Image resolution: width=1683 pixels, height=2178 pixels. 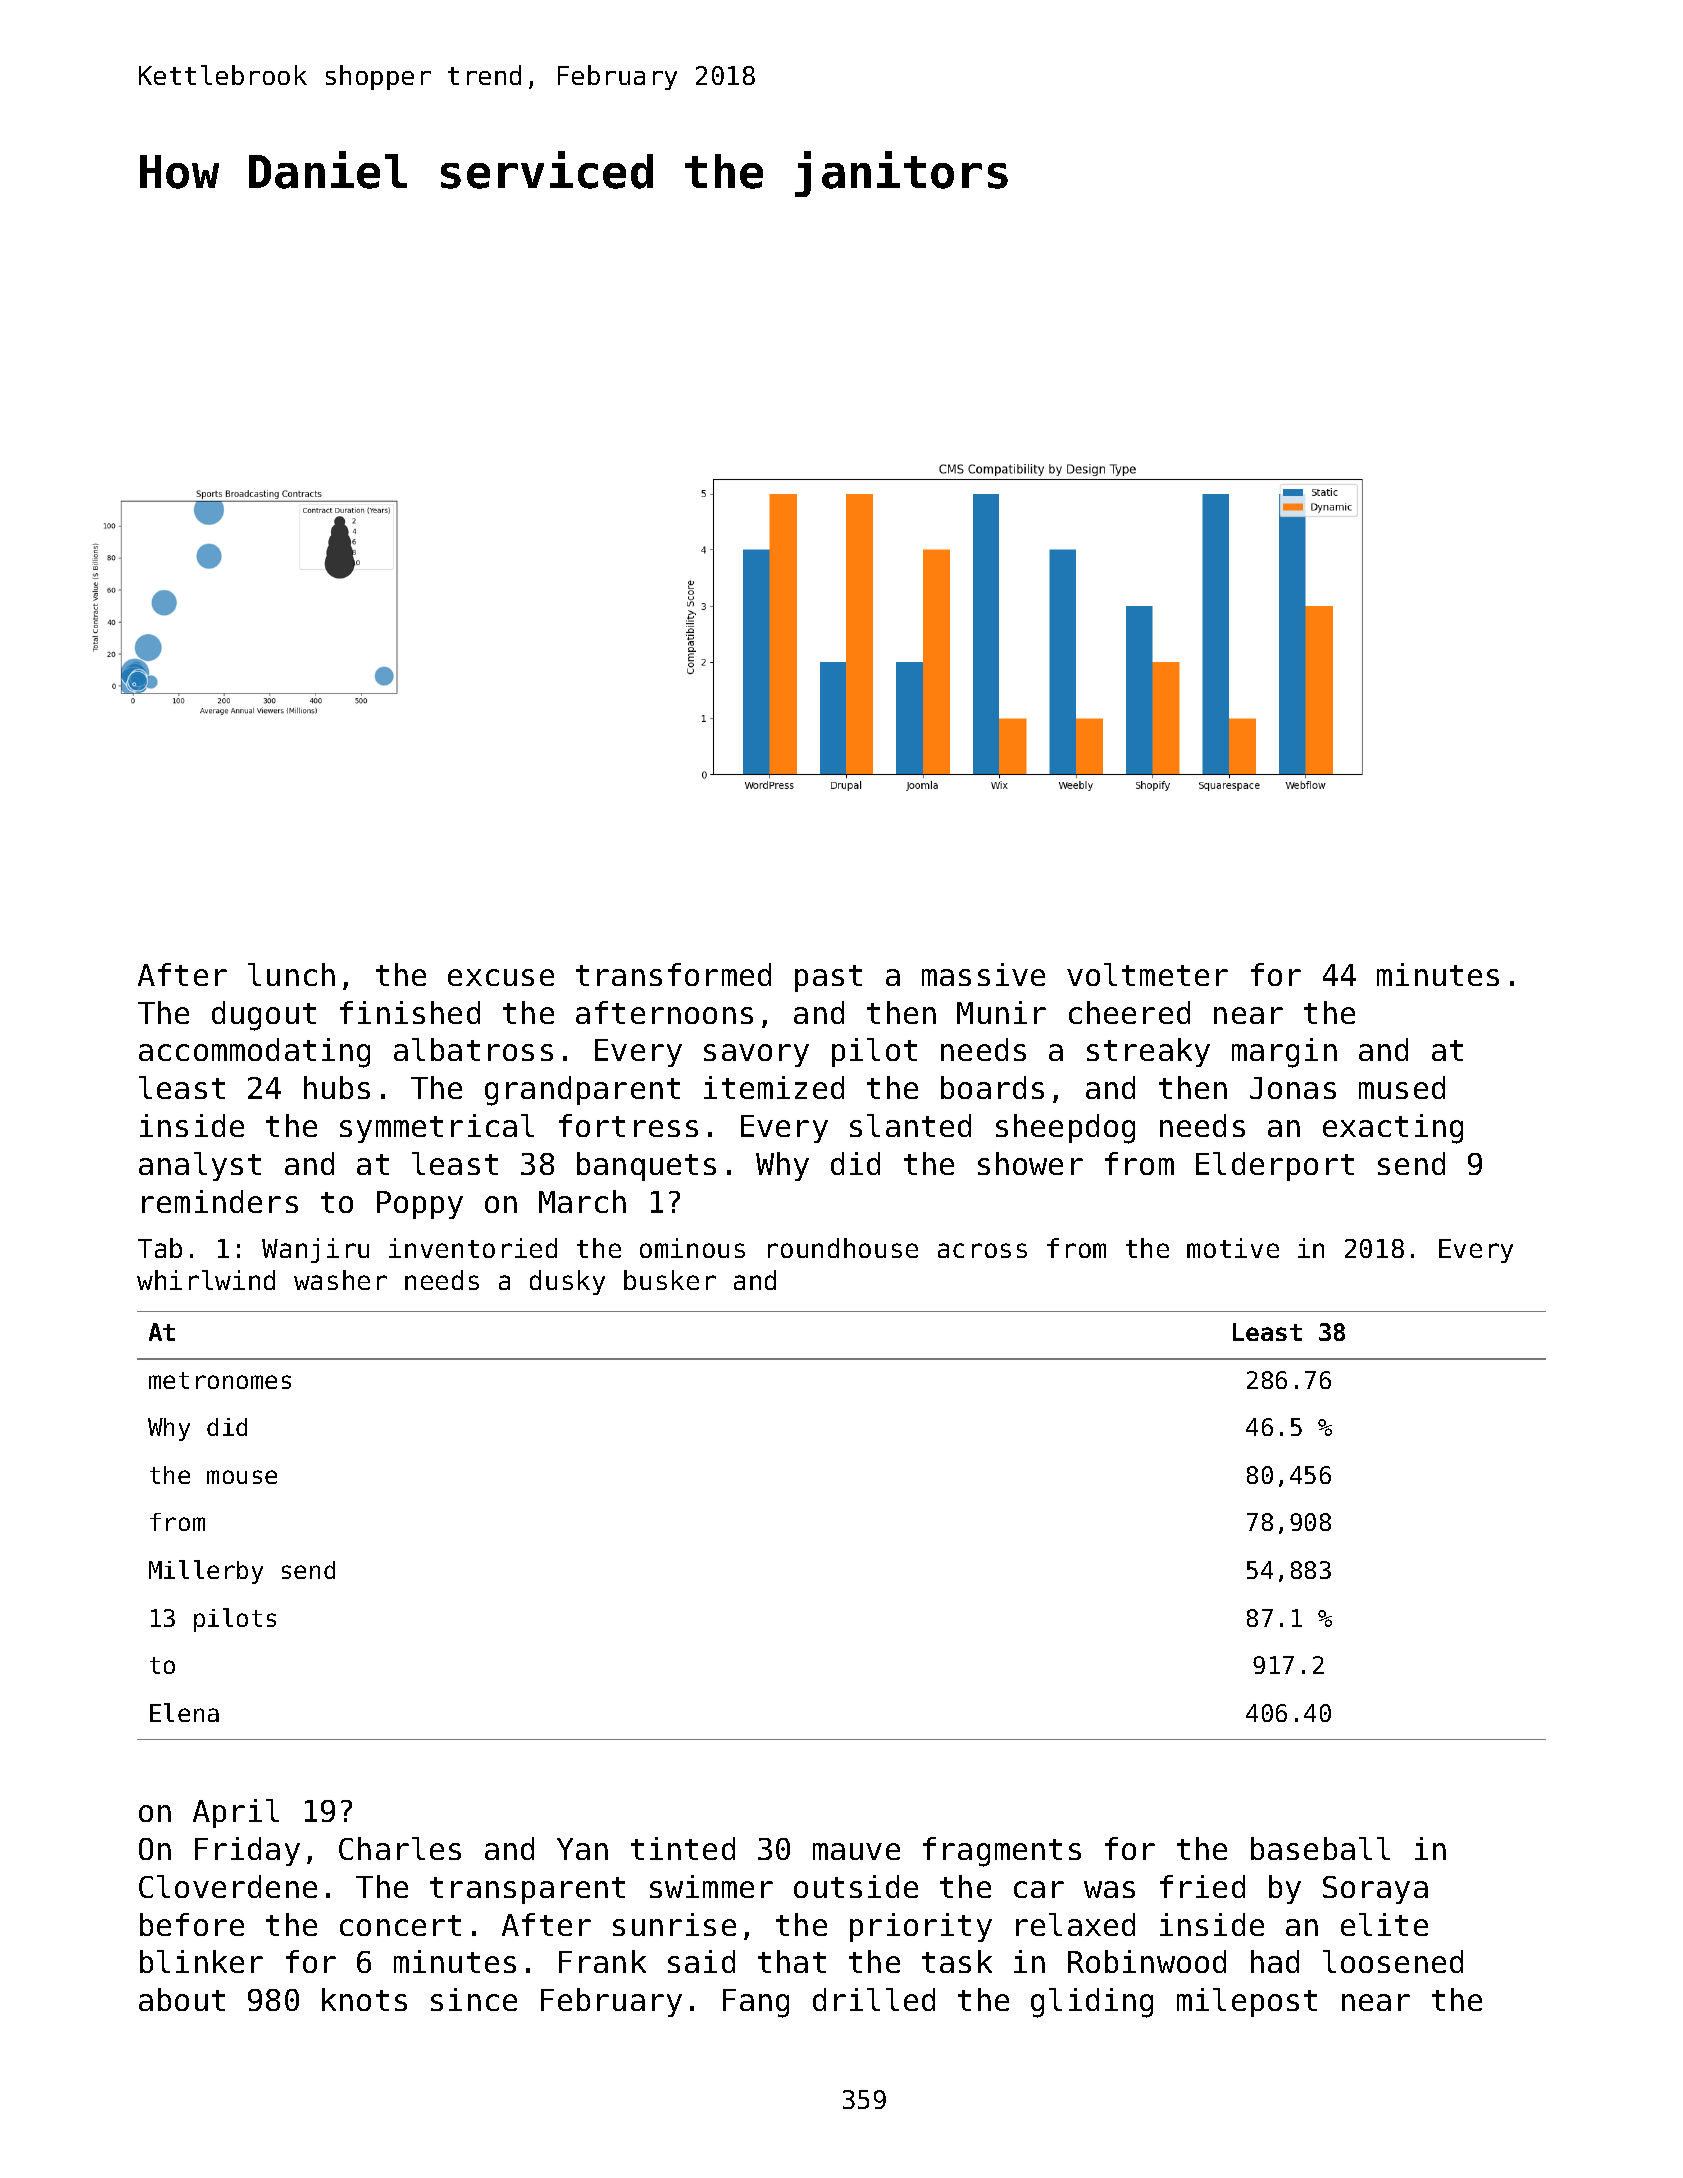 I want to click on voltmeter, so click(x=1147, y=974).
